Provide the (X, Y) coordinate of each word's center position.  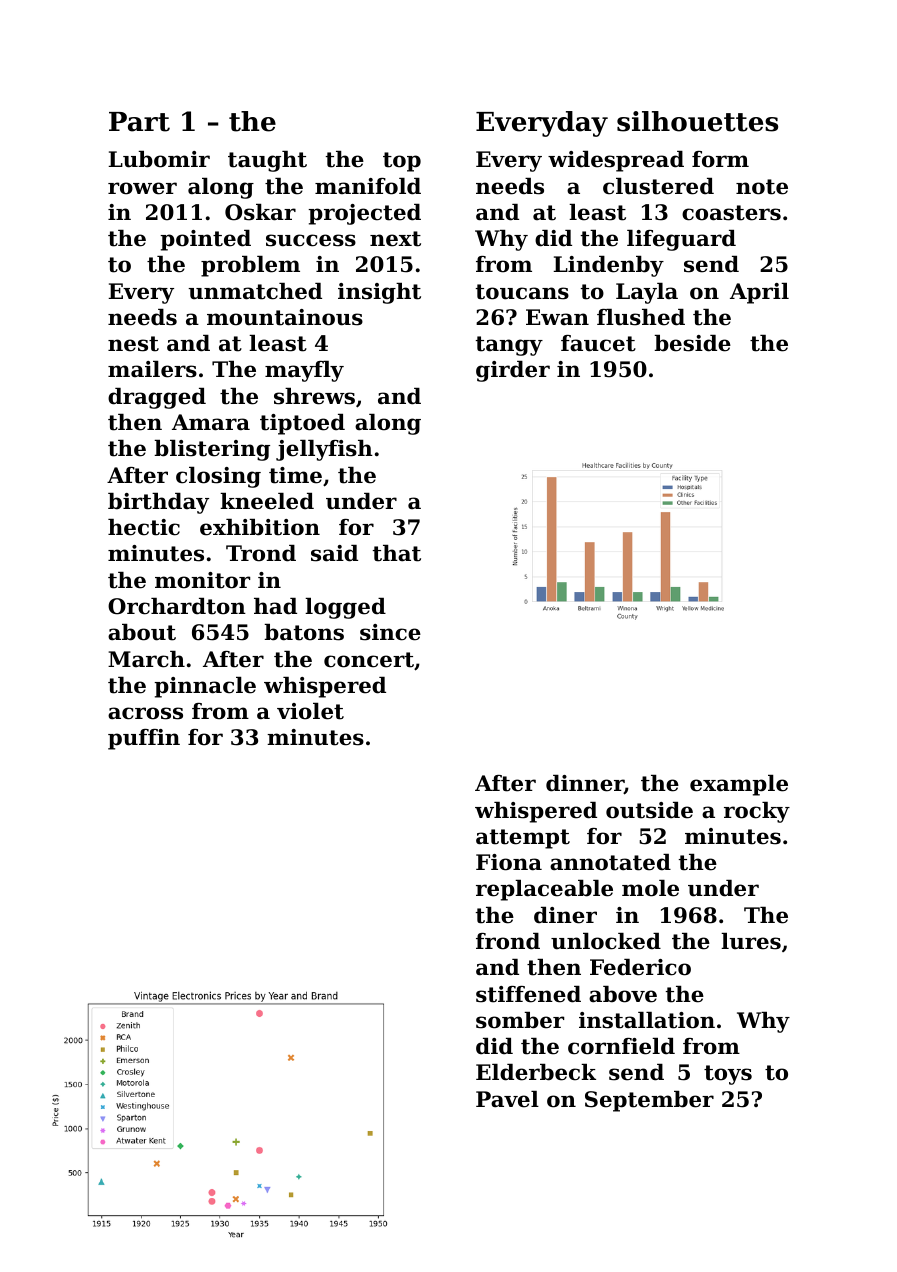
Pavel (507, 1099)
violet (310, 711)
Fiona (509, 862)
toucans (522, 292)
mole (650, 888)
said (334, 553)
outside (649, 810)
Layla (647, 293)
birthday (158, 503)
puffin (144, 739)
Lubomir (159, 159)
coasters (731, 213)
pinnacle (205, 687)
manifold (368, 186)
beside (692, 343)
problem (250, 266)
